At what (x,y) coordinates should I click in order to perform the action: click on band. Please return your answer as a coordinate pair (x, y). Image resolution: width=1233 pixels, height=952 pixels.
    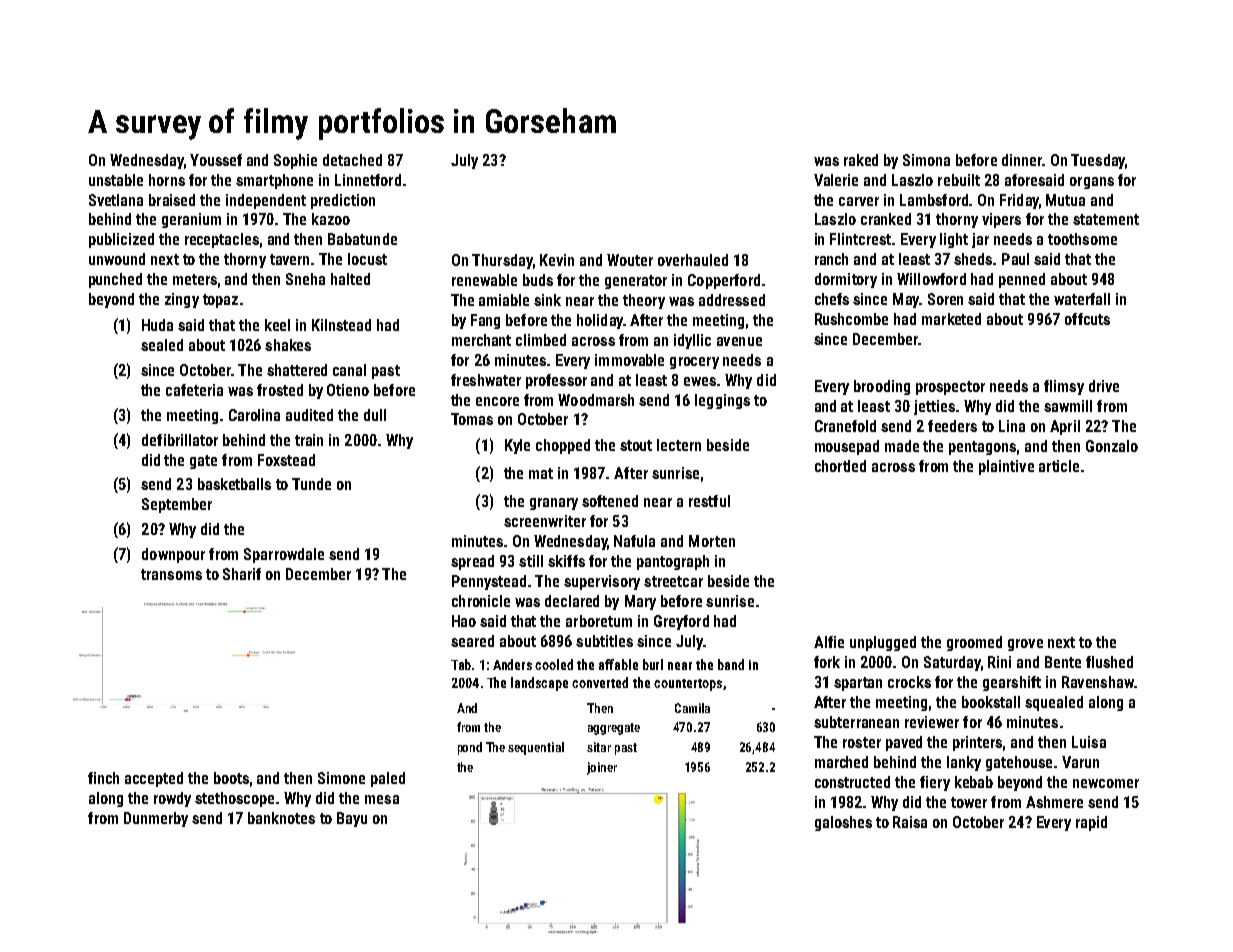
    Looking at the image, I should click on (731, 664).
